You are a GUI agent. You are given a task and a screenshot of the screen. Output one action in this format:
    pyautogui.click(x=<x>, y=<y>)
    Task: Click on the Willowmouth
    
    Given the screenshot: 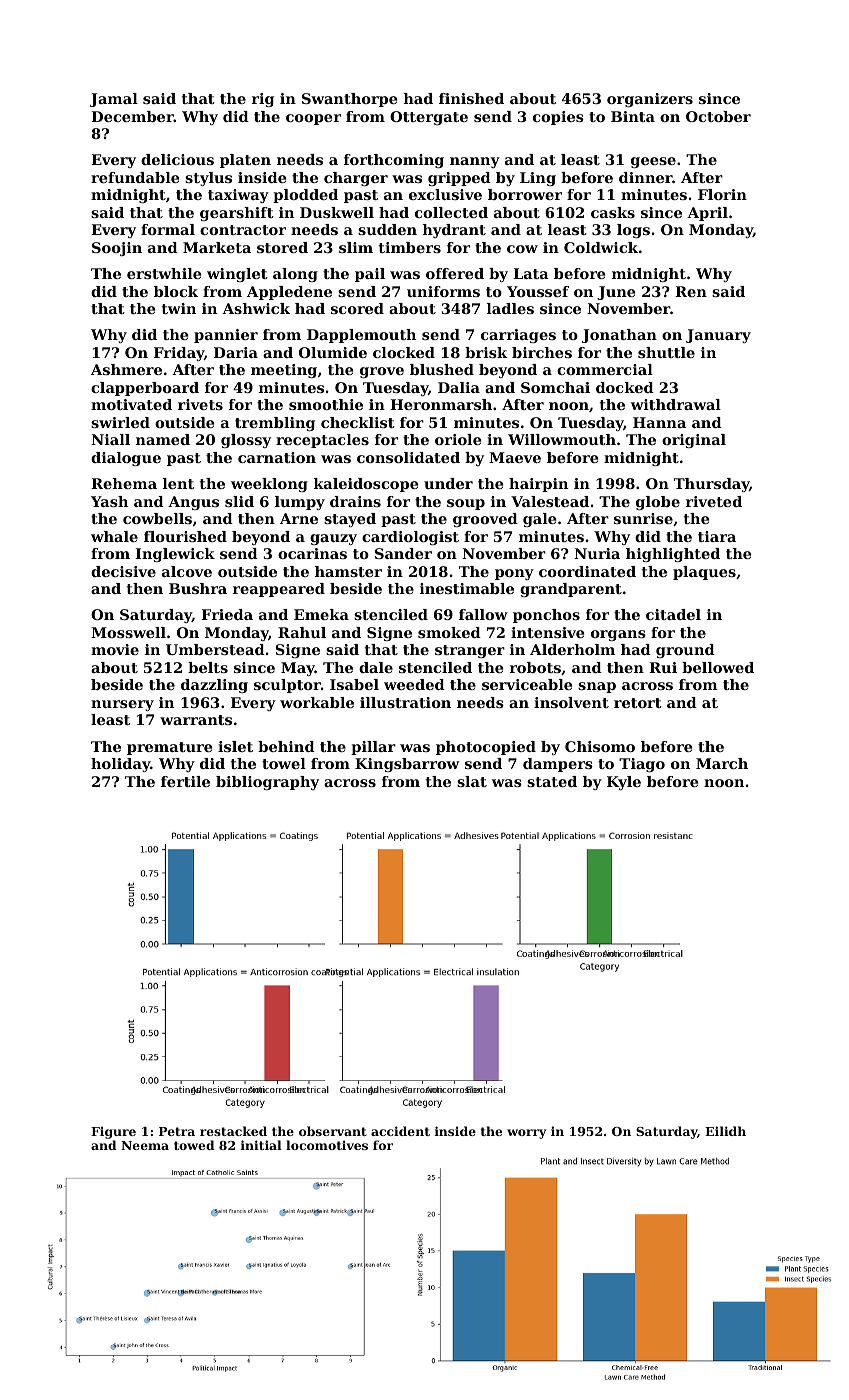 What is the action you would take?
    pyautogui.click(x=562, y=439)
